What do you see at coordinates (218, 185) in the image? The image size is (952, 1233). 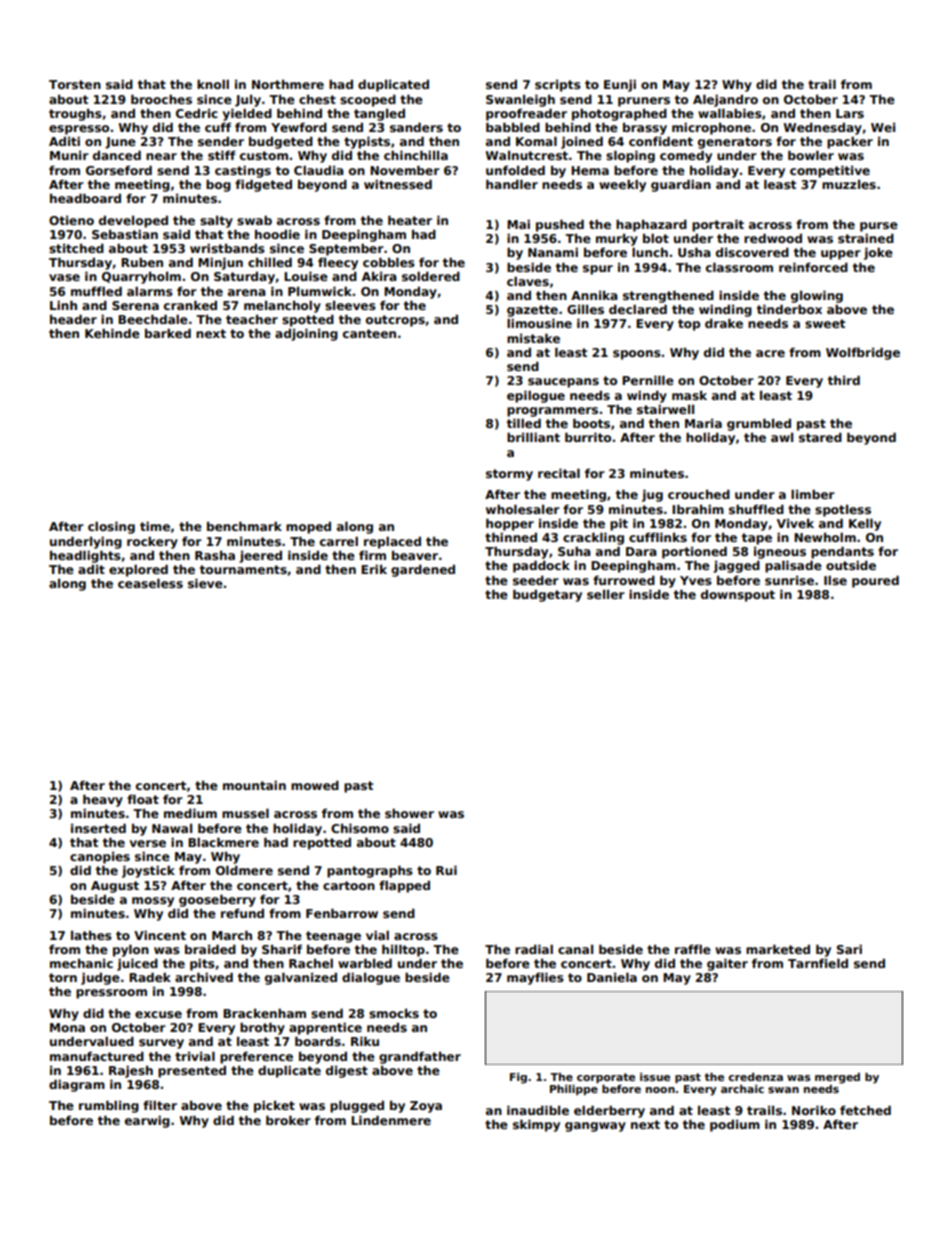 I see `bog` at bounding box center [218, 185].
